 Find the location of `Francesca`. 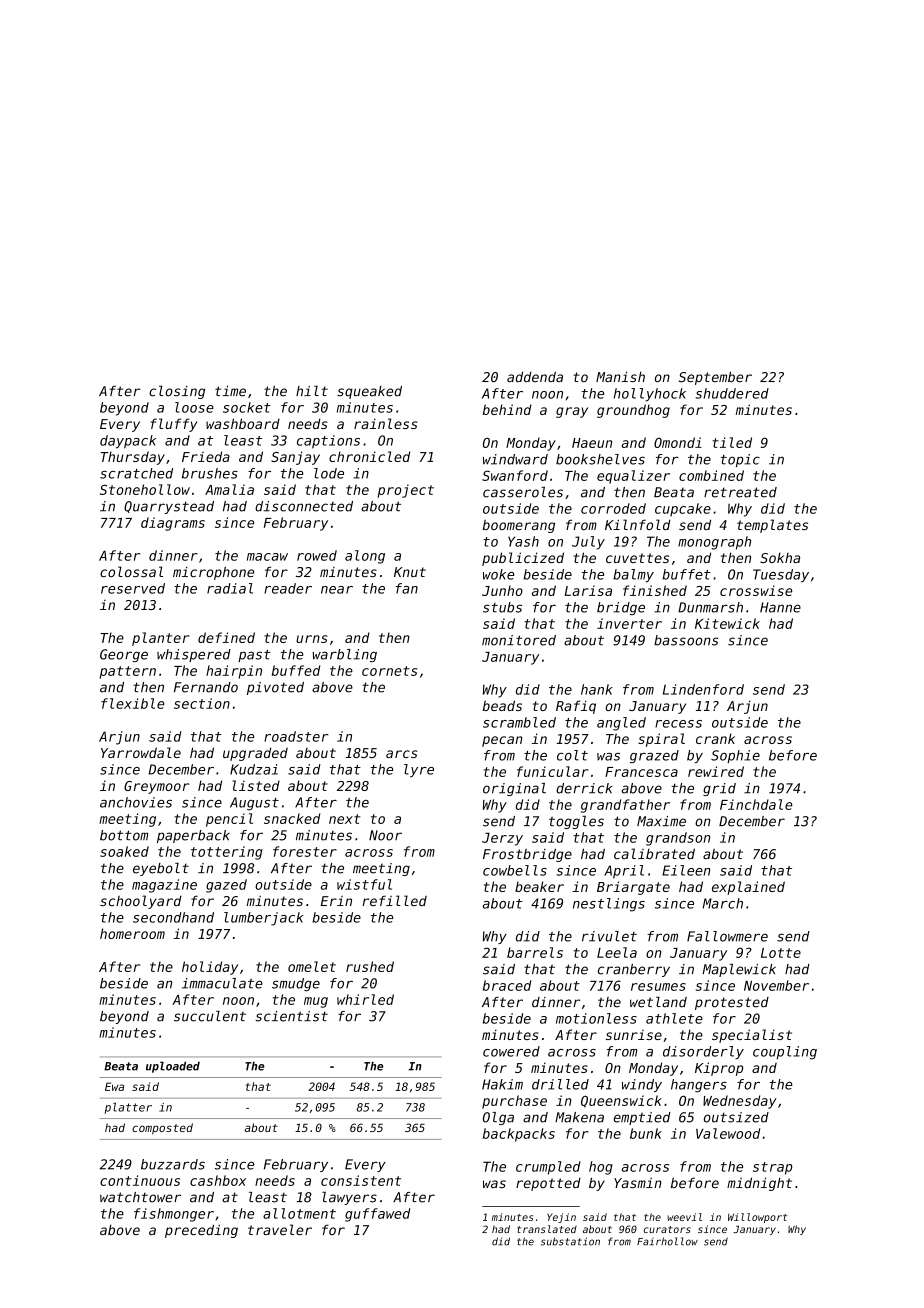

Francesca is located at coordinates (641, 772).
